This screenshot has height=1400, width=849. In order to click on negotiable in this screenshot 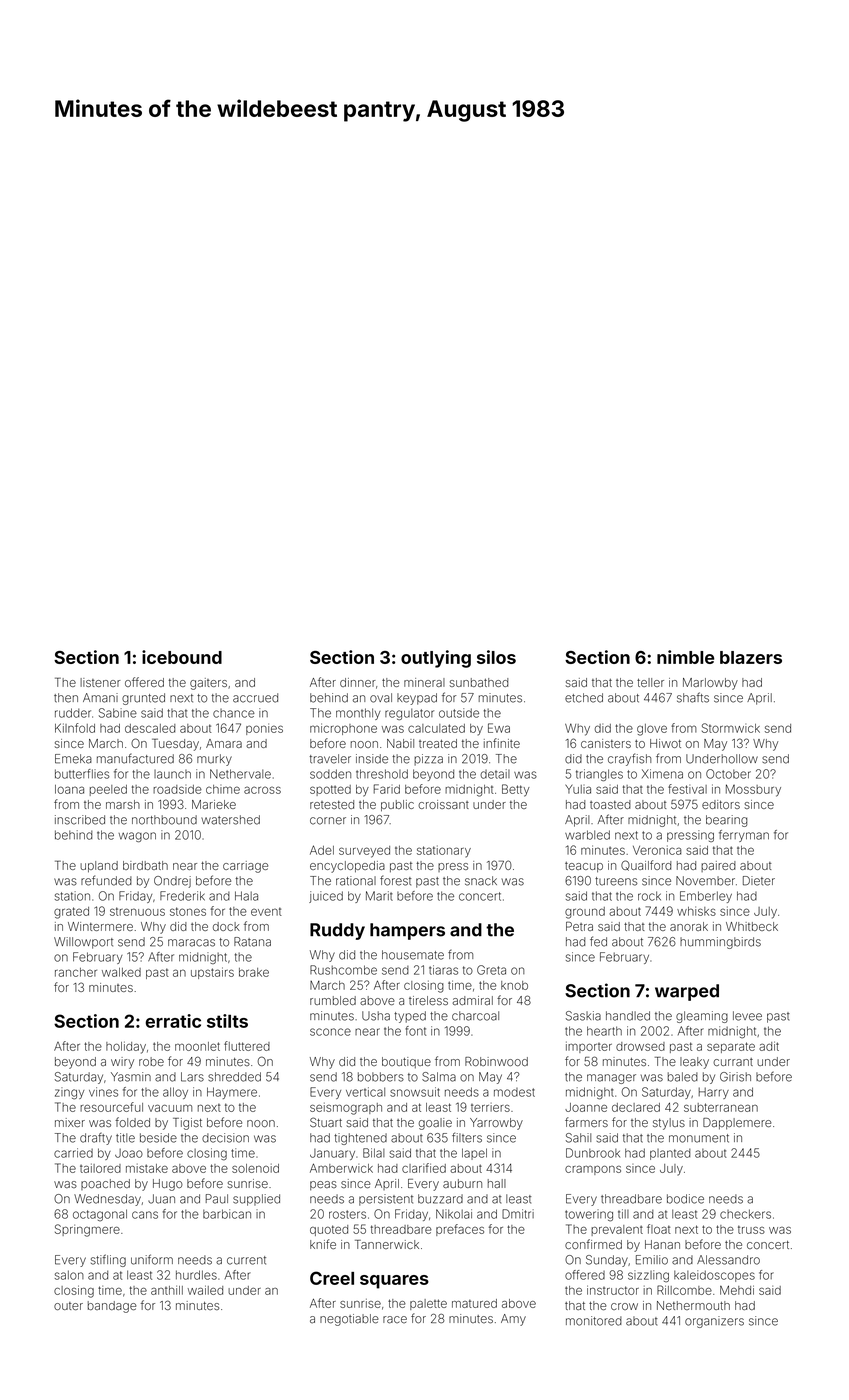, I will do `click(349, 1320)`.
